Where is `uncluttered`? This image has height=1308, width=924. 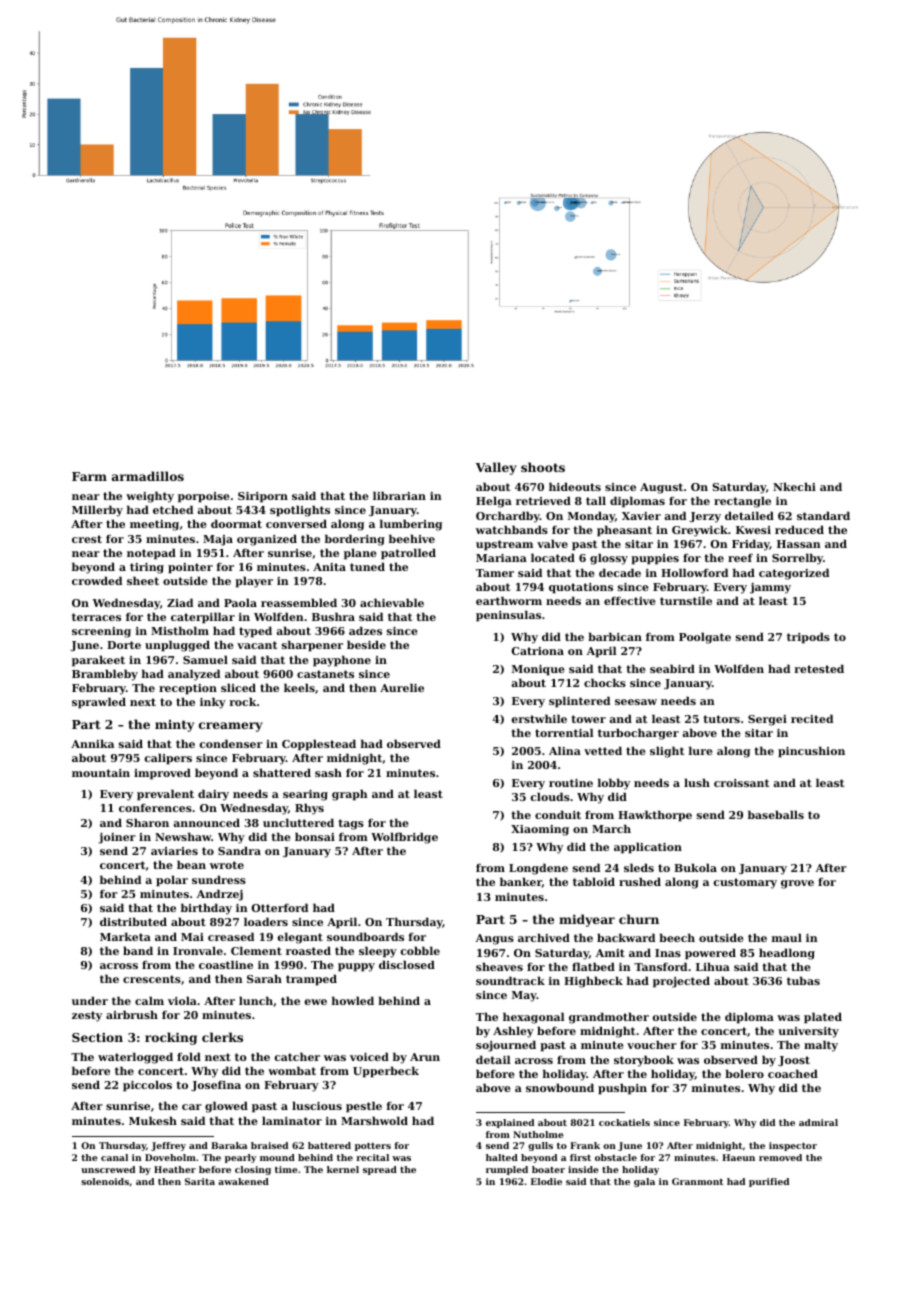 uncluttered is located at coordinates (298, 822).
